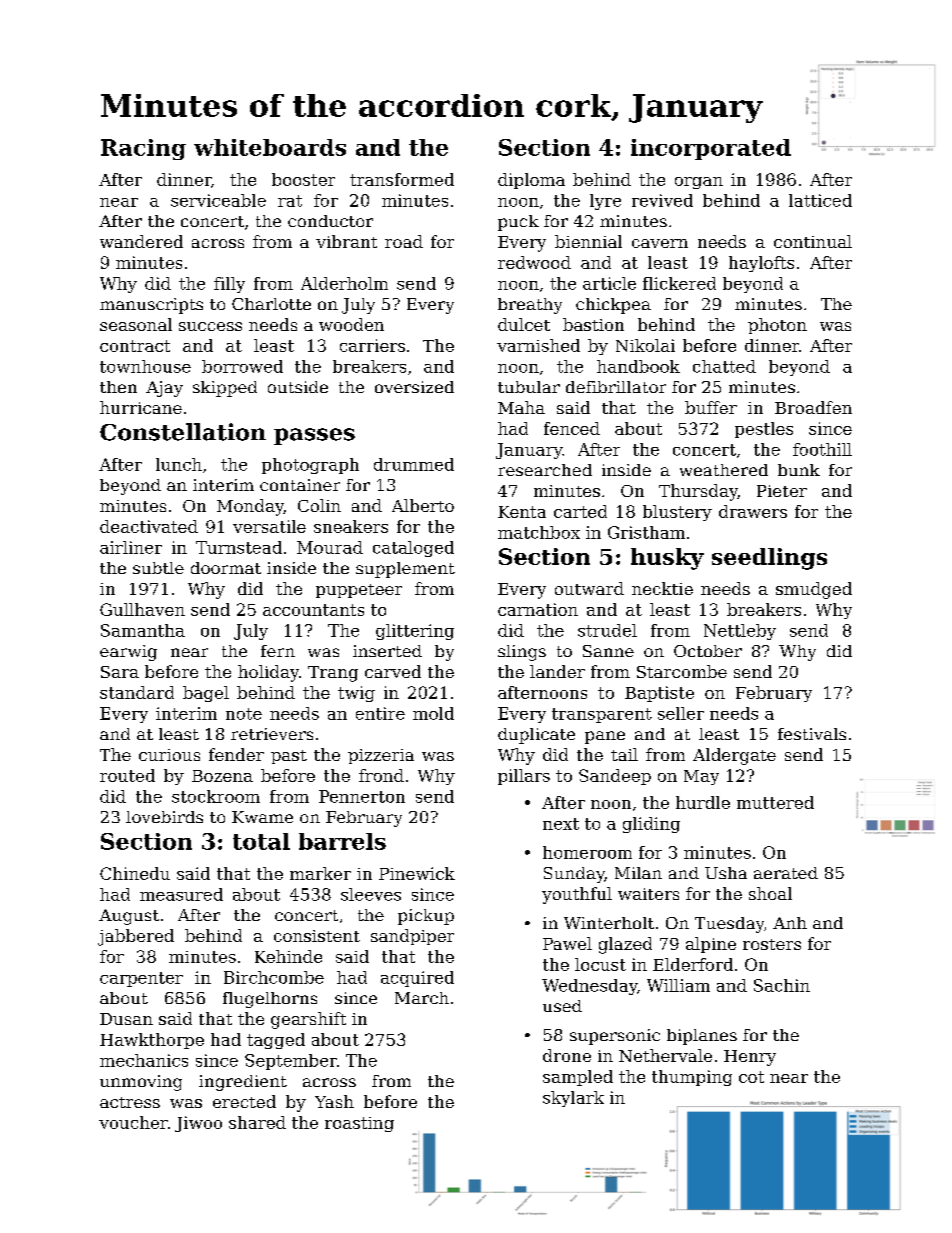 The width and height of the screenshot is (952, 1233). Describe the element at coordinates (149, 526) in the screenshot. I see `deactivated` at that location.
